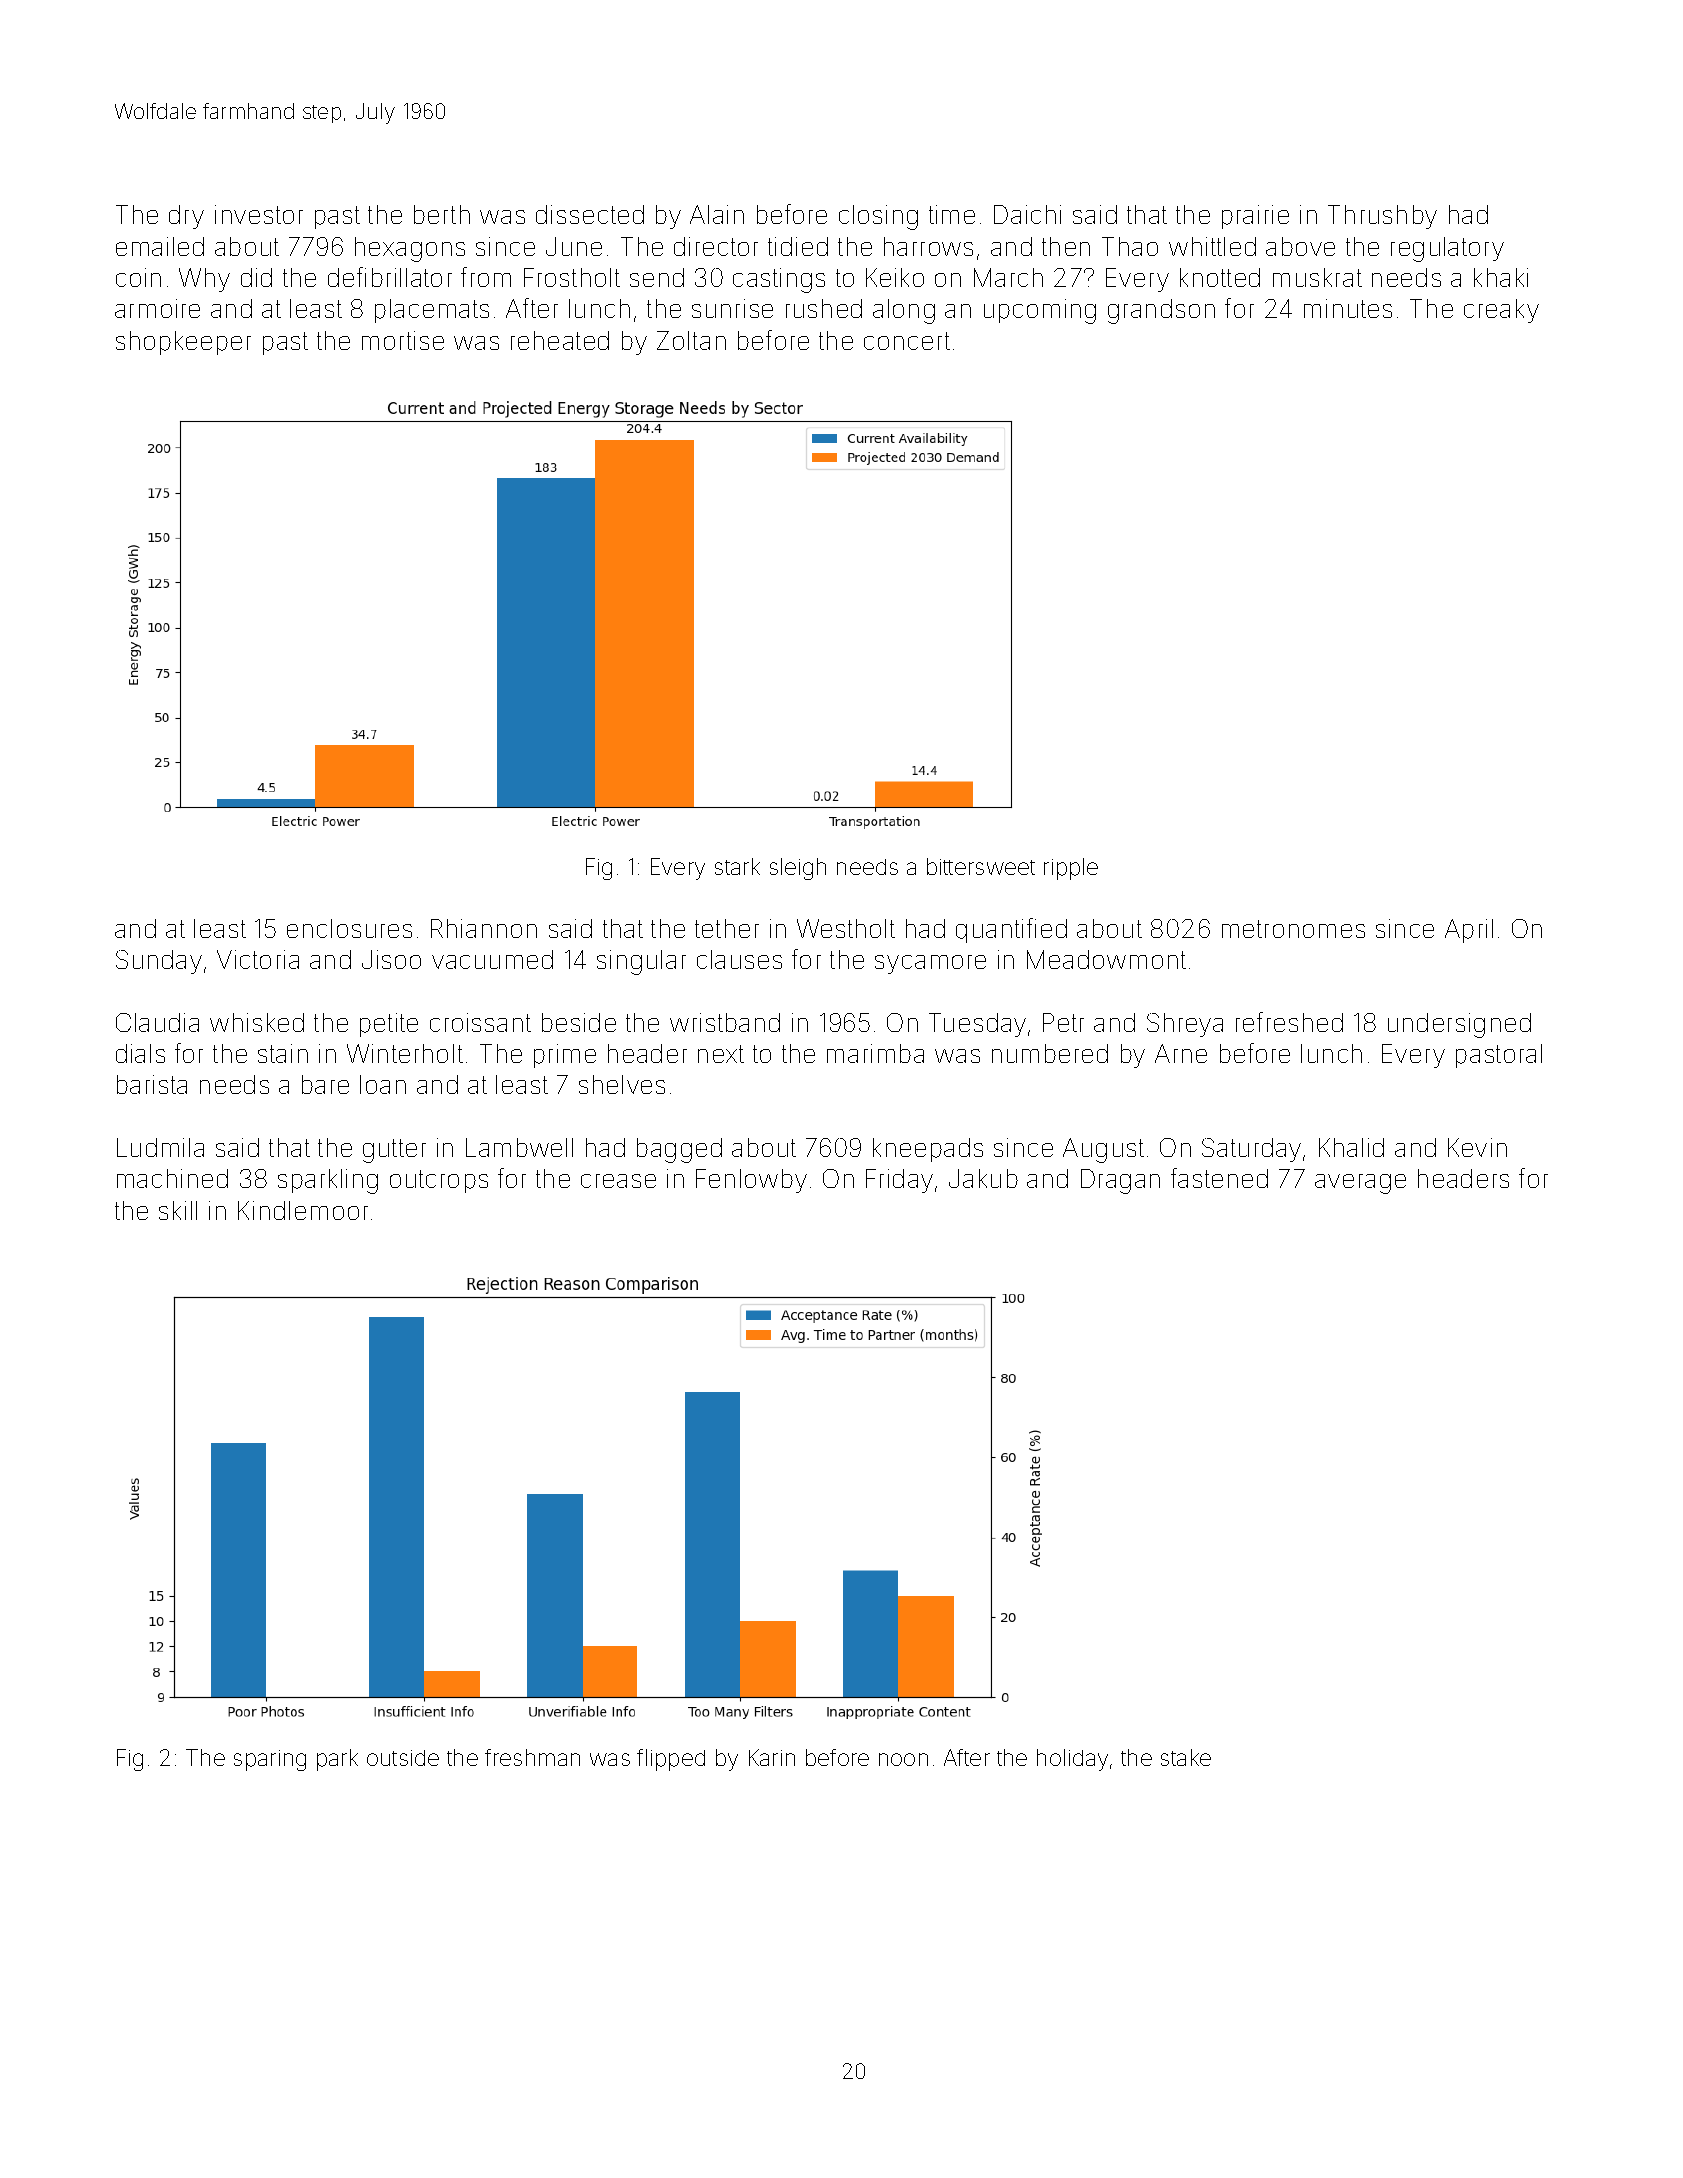 This image has height=2178, width=1683. Describe the element at coordinates (737, 866) in the image. I see `stark` at that location.
